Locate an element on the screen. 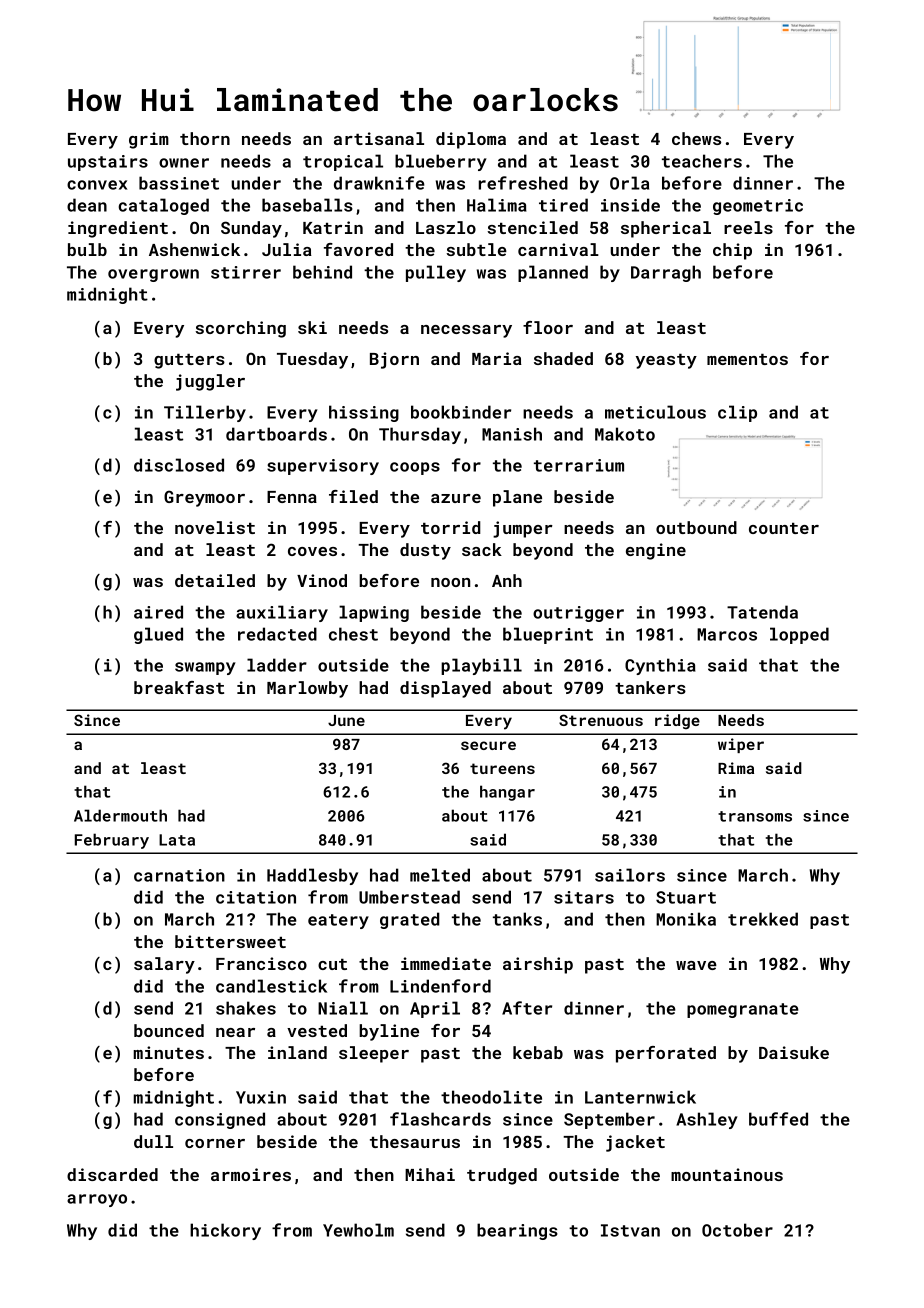 The image size is (924, 1308). thorn is located at coordinates (205, 138).
